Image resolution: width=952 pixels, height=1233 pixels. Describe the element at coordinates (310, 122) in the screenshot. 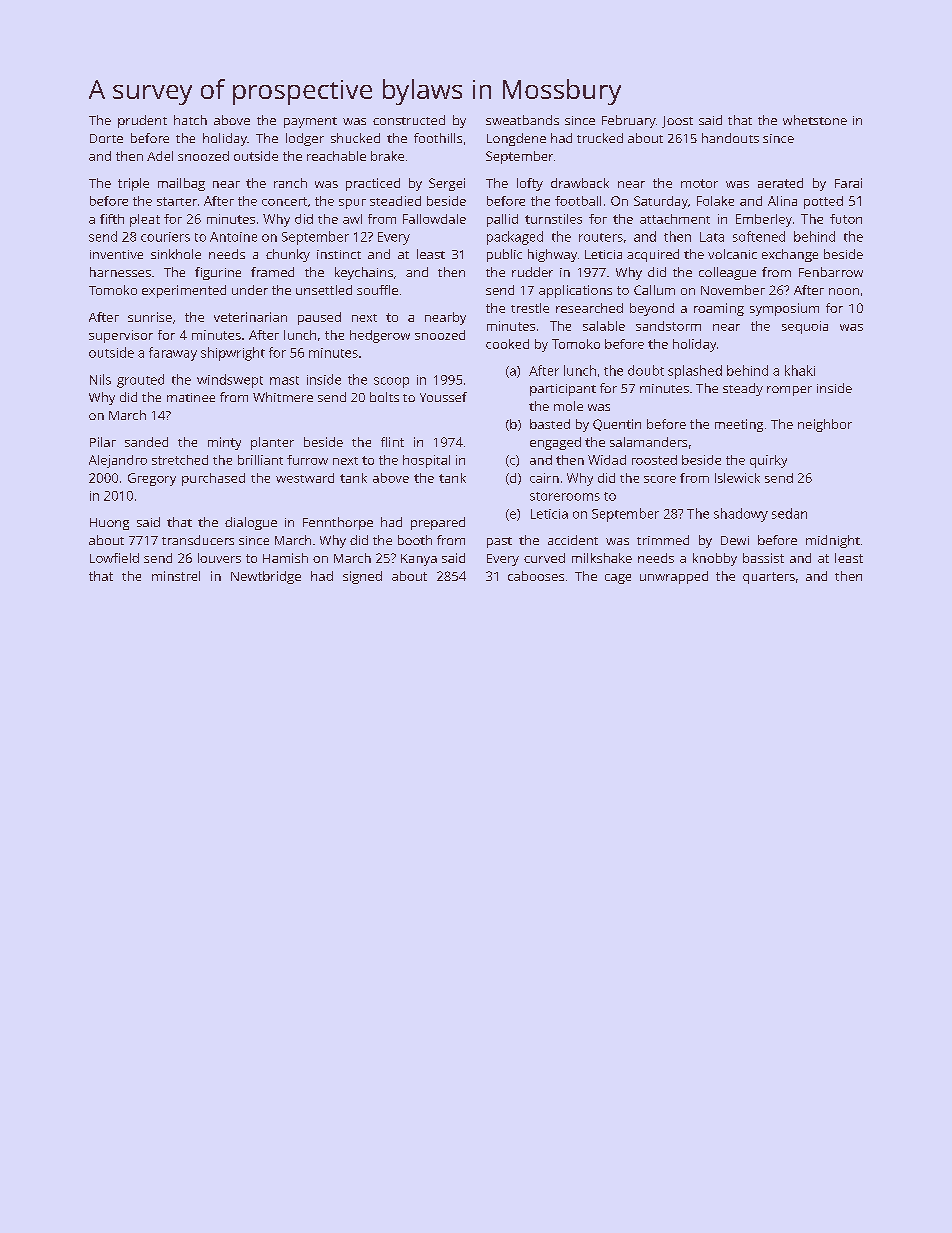

I see `payment` at that location.
